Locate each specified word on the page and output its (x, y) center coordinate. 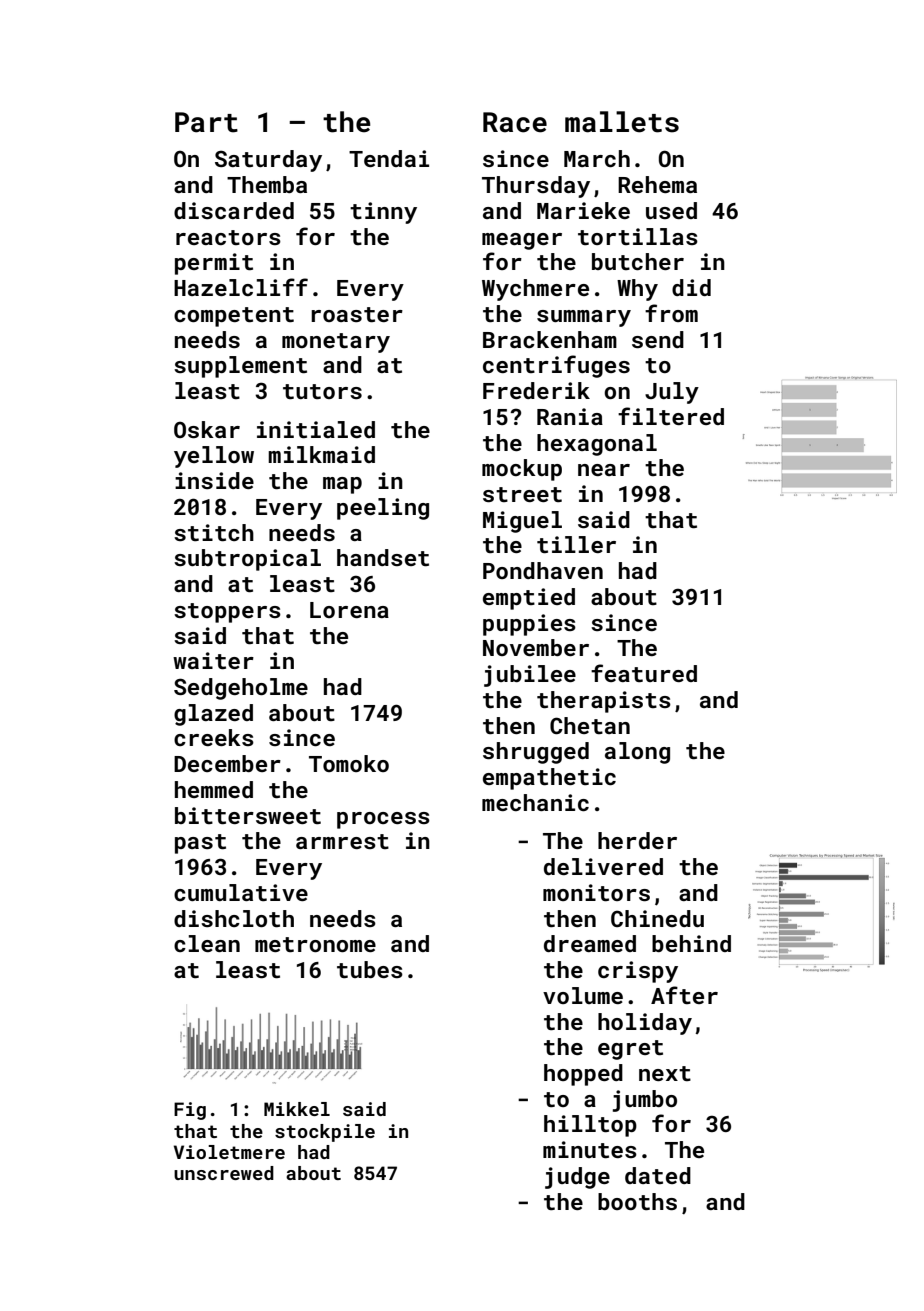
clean (207, 943)
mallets (622, 122)
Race (515, 122)
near (604, 470)
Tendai (389, 158)
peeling (383, 509)
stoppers (227, 613)
